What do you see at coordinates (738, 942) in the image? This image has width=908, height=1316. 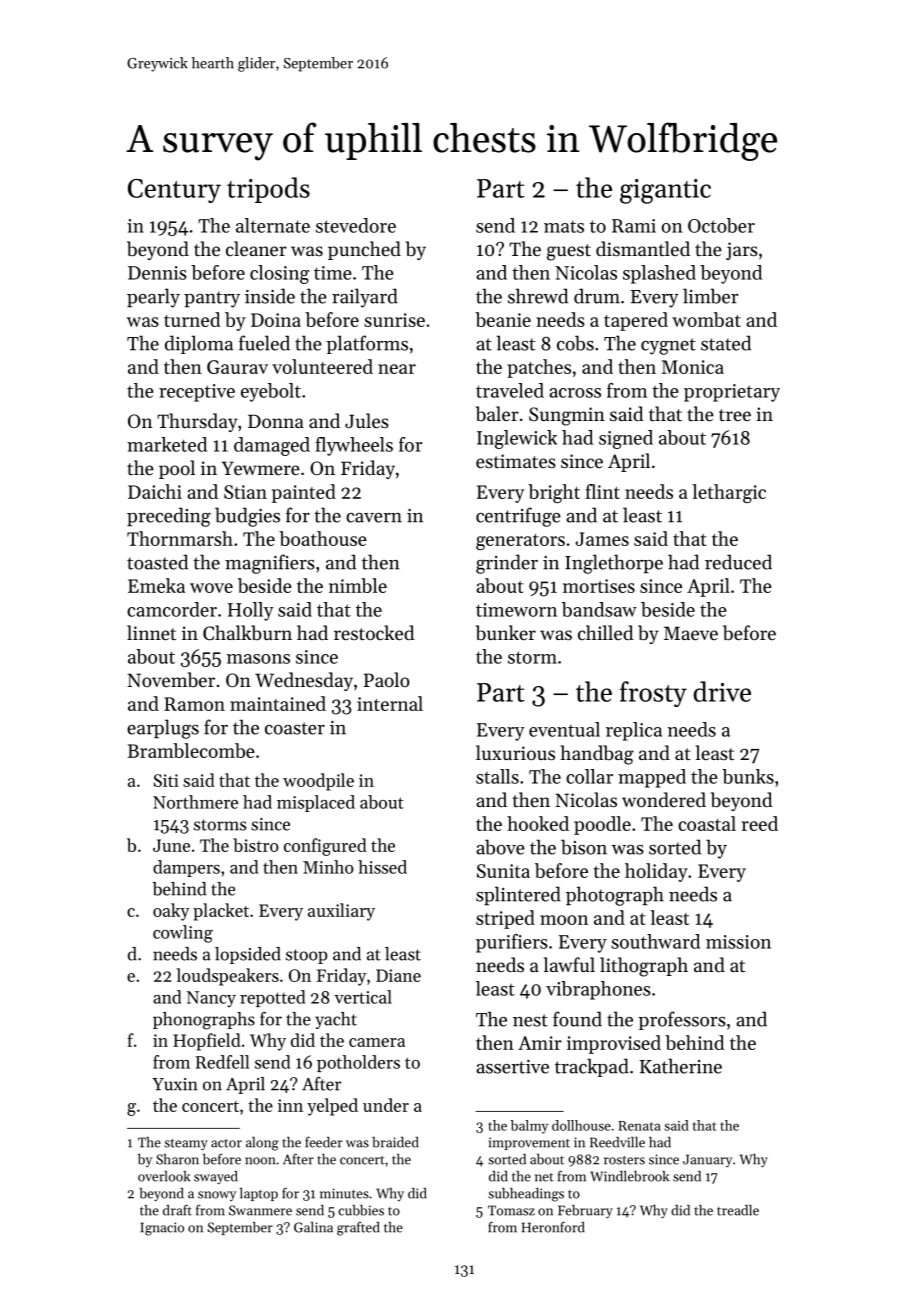 I see `mission` at bounding box center [738, 942].
